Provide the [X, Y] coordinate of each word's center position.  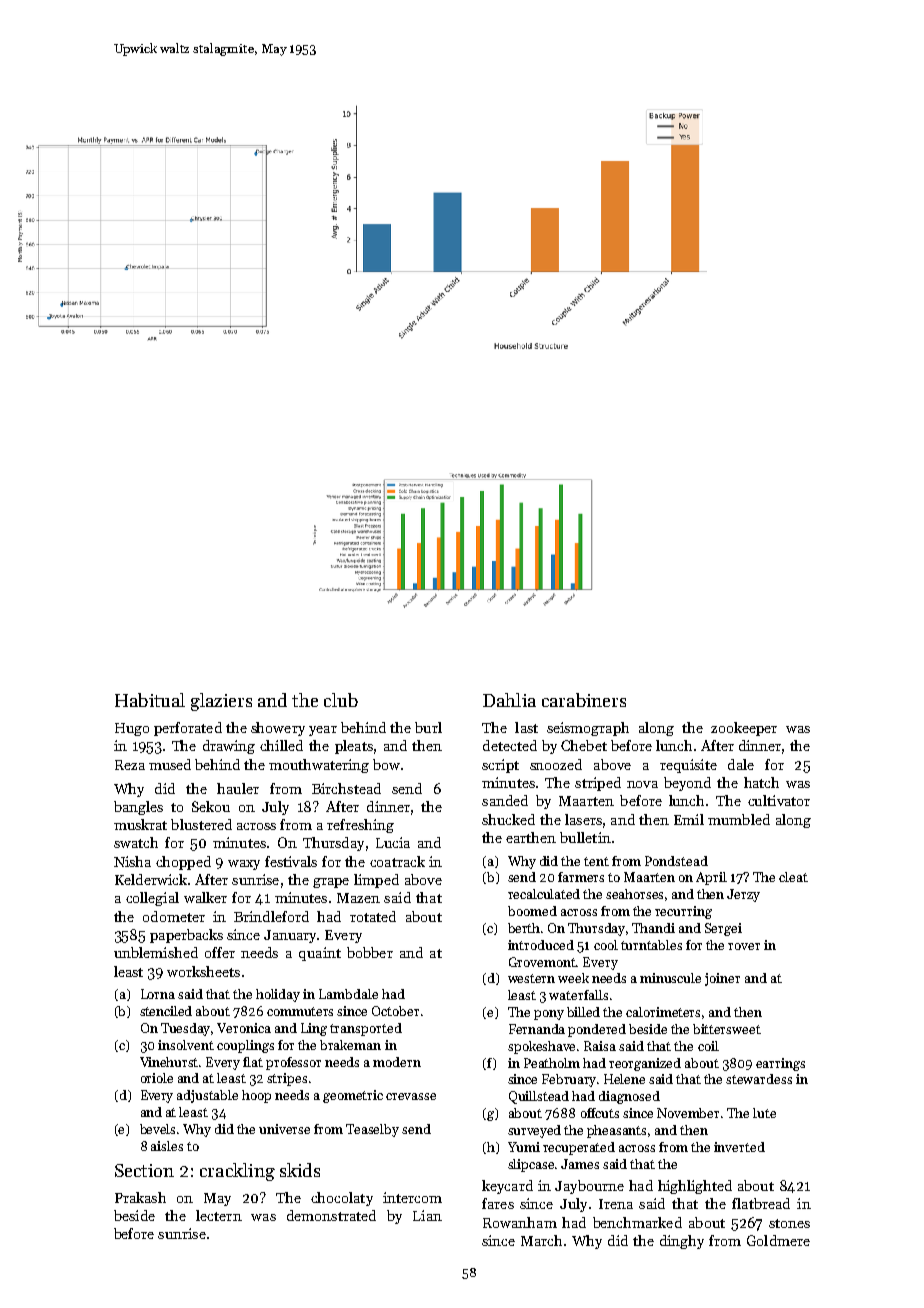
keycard [507, 1187]
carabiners [584, 700]
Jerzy [743, 895]
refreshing [360, 826]
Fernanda [537, 1029]
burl [428, 727]
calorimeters [663, 1012]
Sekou [211, 806]
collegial [152, 899]
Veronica [244, 1028]
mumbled [739, 819]
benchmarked [637, 1222]
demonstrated [331, 1215]
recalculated [544, 894]
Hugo [132, 729]
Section [144, 1170]
